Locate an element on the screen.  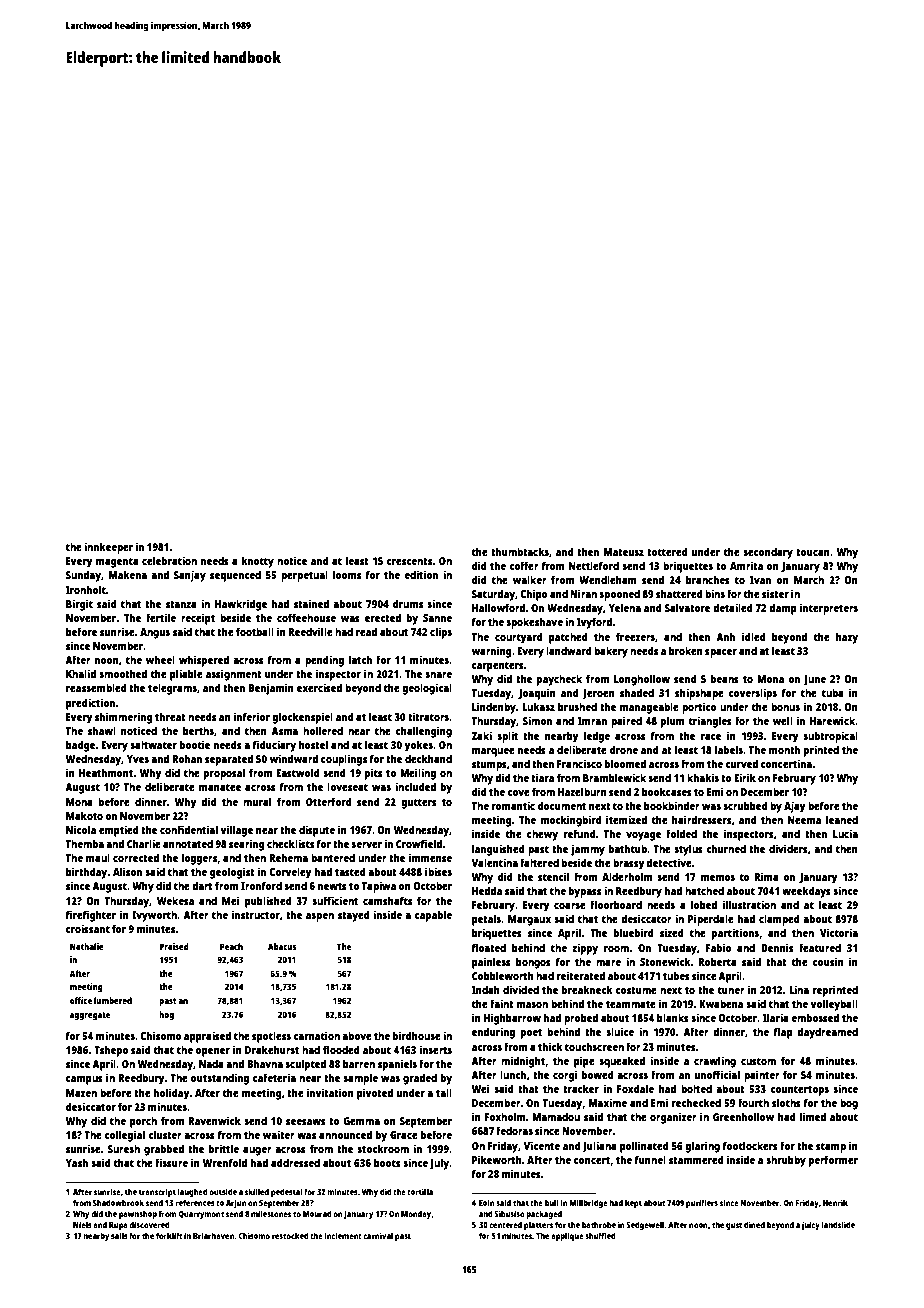
Nada is located at coordinates (211, 1063).
